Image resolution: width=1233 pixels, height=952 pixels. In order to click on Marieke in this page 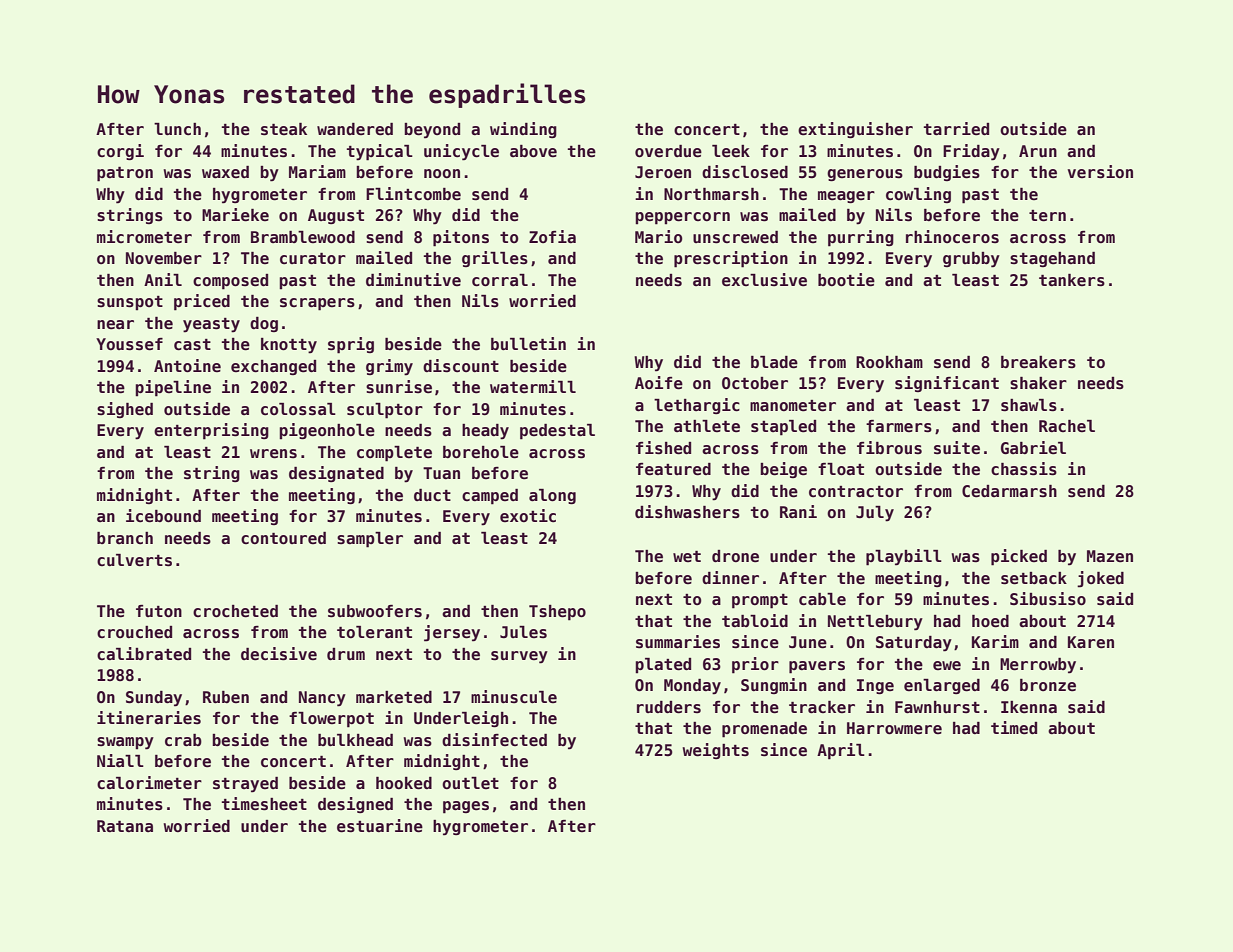, I will do `click(235, 215)`.
